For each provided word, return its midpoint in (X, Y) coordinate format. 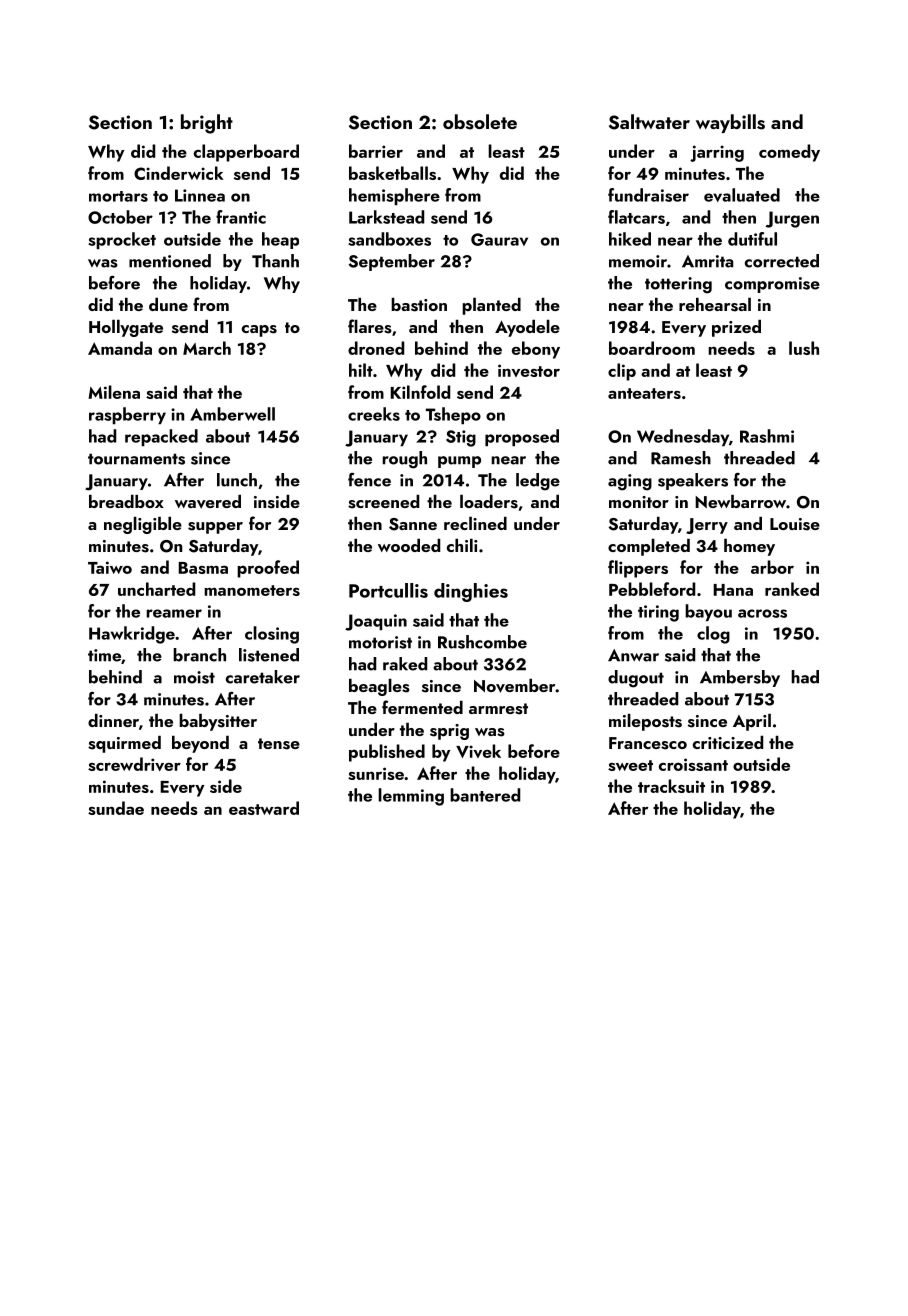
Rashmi (767, 436)
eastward (264, 808)
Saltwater (649, 122)
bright (207, 124)
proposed (522, 437)
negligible (143, 525)
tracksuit (671, 786)
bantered (485, 795)
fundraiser (648, 195)
